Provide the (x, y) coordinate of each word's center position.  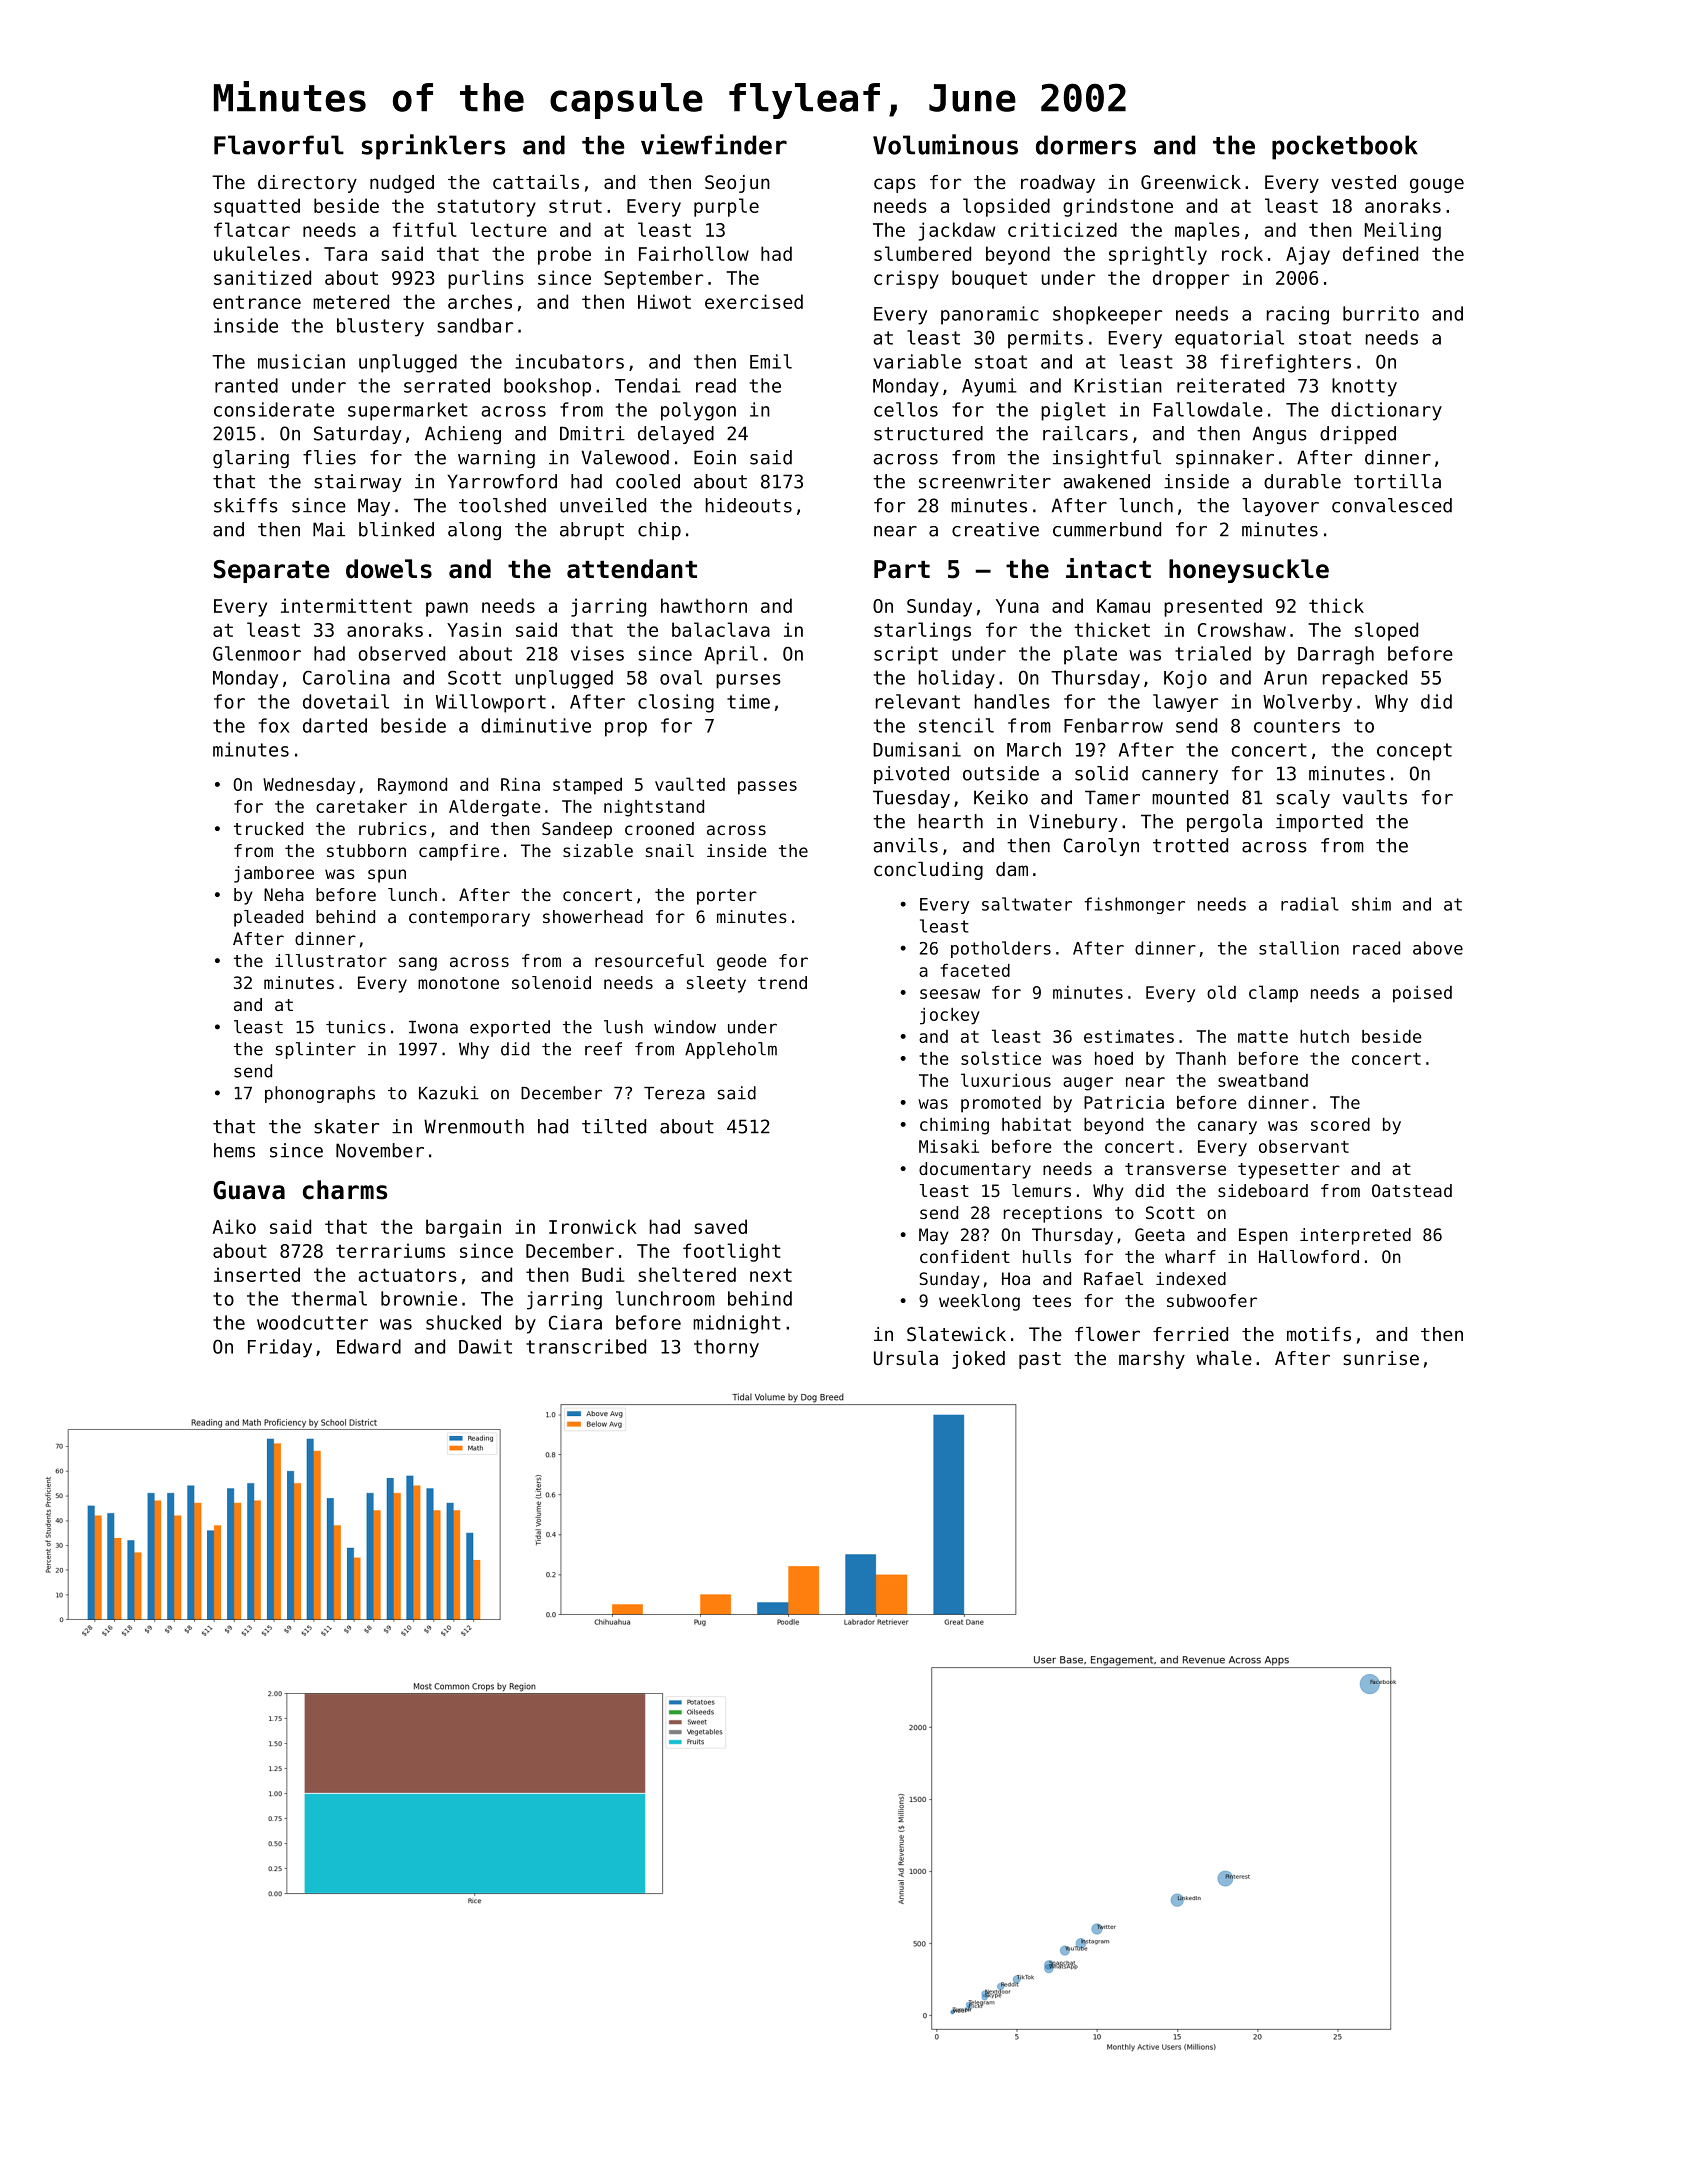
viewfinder (714, 144)
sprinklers (433, 147)
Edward (369, 1346)
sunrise (1381, 1358)
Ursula (906, 1358)
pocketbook (1345, 147)
